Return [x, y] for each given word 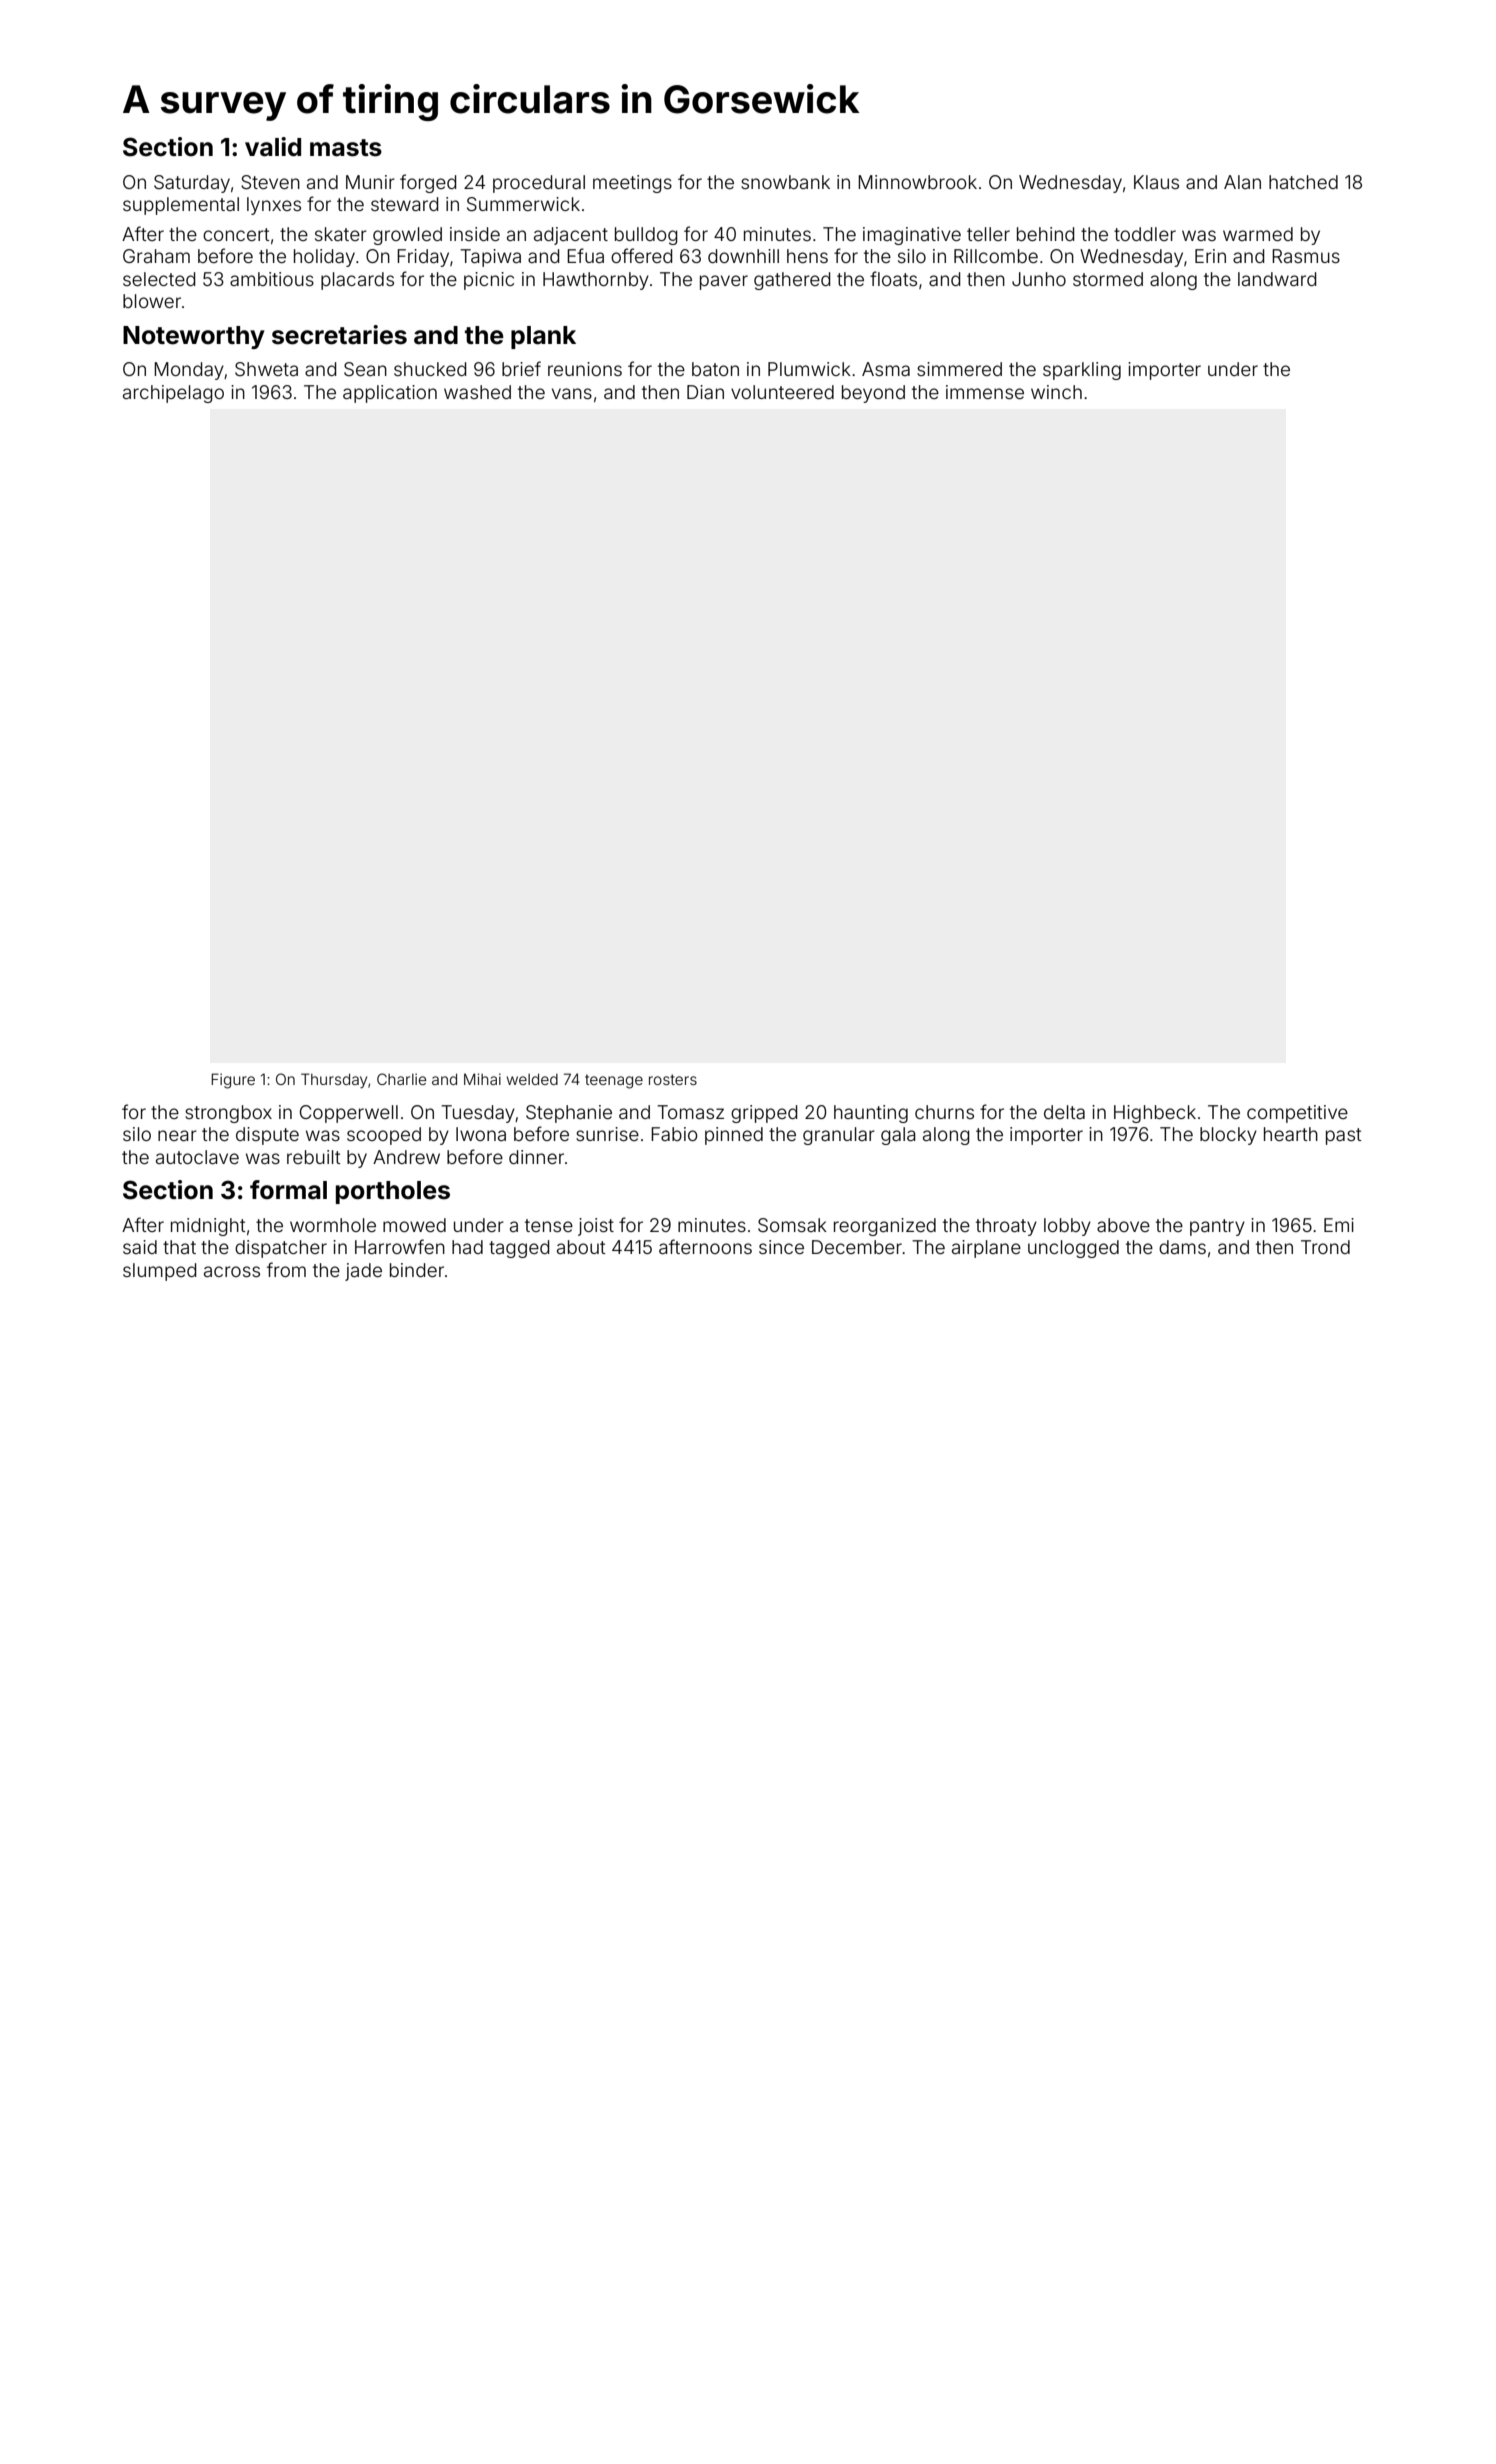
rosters [673, 1079]
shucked [430, 369]
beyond [873, 394]
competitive [1297, 1114]
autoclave [197, 1157]
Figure [233, 1081]
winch [1056, 392]
